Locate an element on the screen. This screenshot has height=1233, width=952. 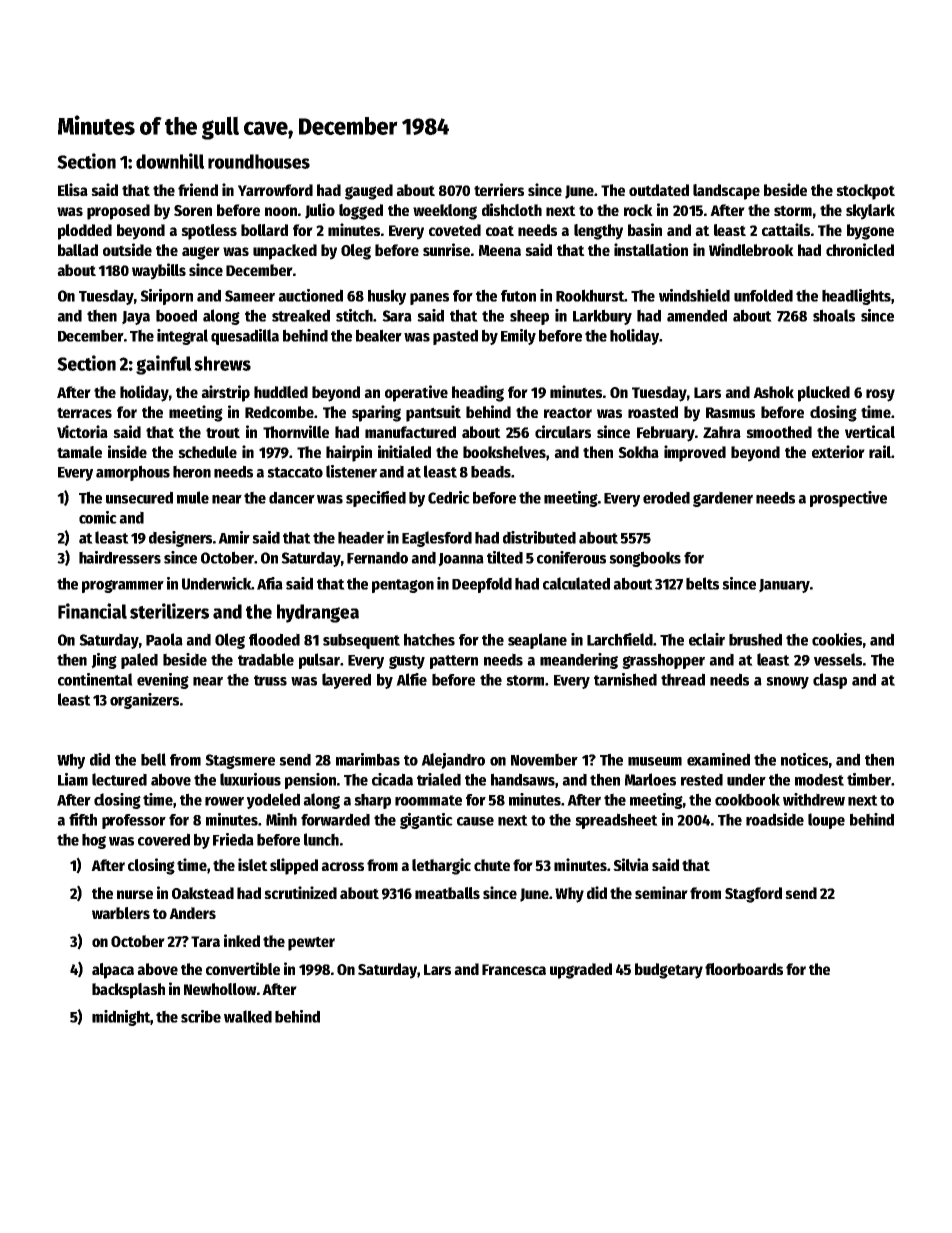
heron is located at coordinates (192, 471).
